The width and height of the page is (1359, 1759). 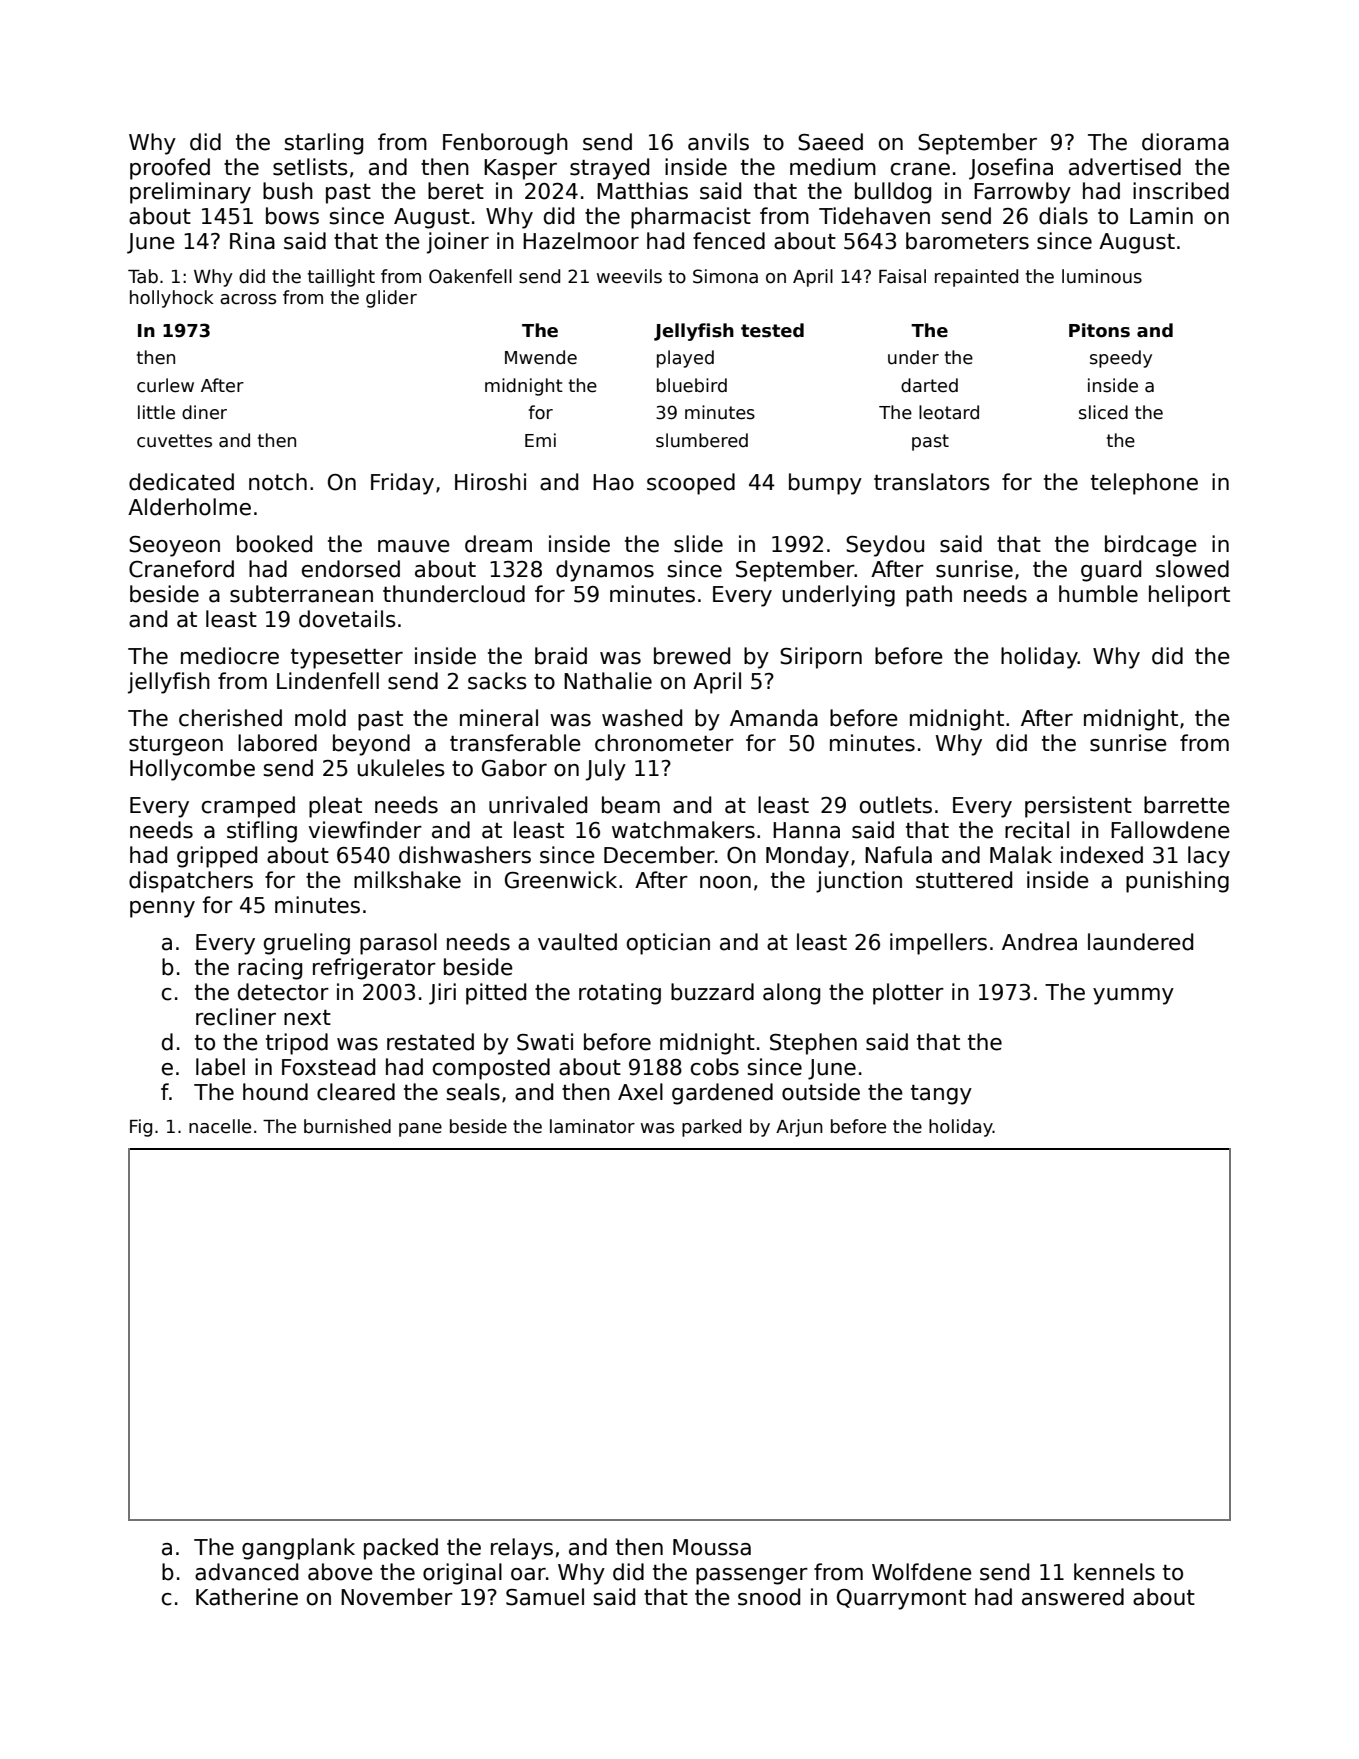 I want to click on darted, so click(x=929, y=385).
